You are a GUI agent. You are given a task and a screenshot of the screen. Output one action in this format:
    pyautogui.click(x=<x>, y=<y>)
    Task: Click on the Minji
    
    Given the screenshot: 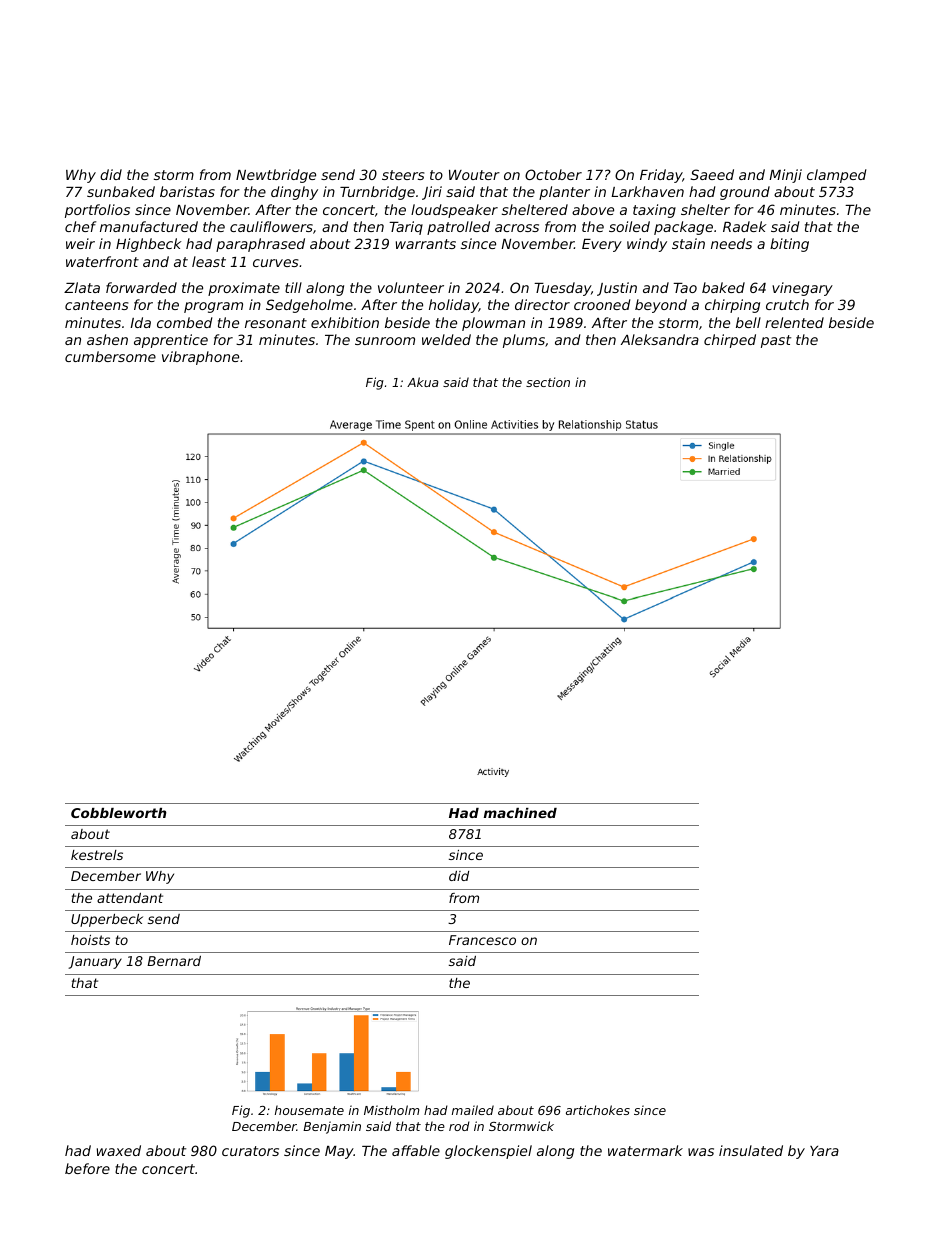 What is the action you would take?
    pyautogui.click(x=785, y=176)
